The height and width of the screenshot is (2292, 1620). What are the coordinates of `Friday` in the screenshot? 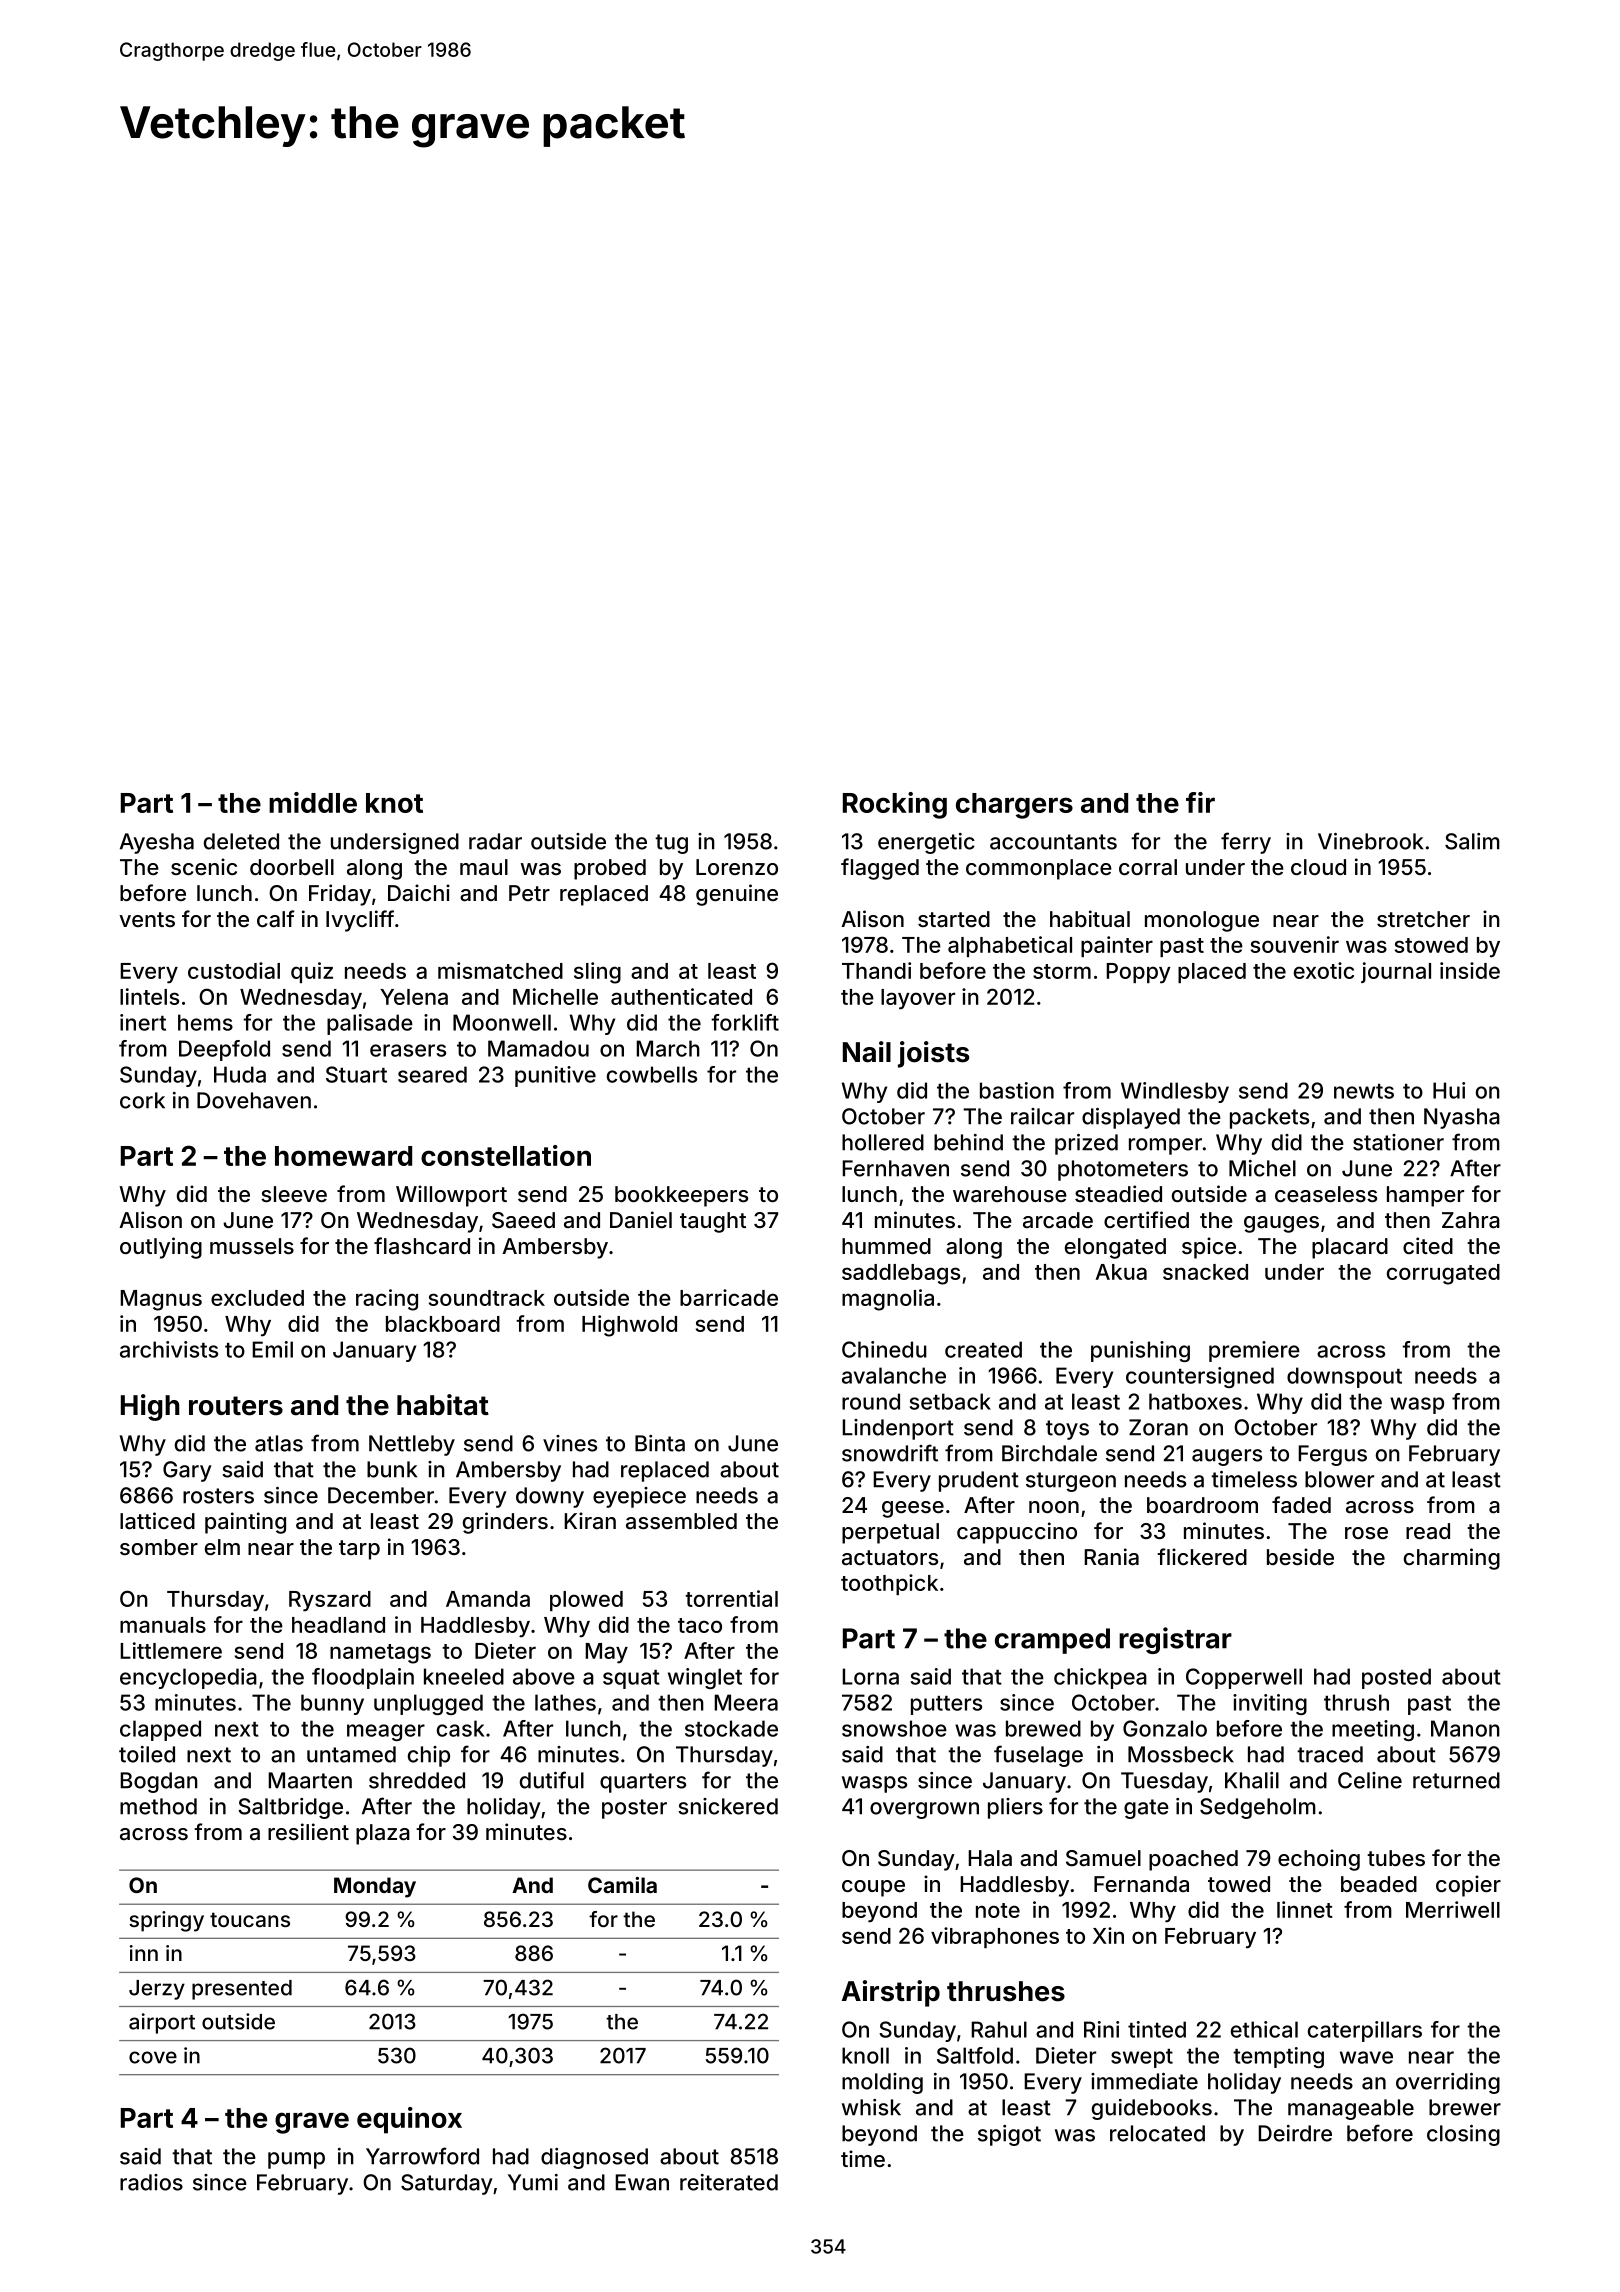 It's located at (340, 895).
